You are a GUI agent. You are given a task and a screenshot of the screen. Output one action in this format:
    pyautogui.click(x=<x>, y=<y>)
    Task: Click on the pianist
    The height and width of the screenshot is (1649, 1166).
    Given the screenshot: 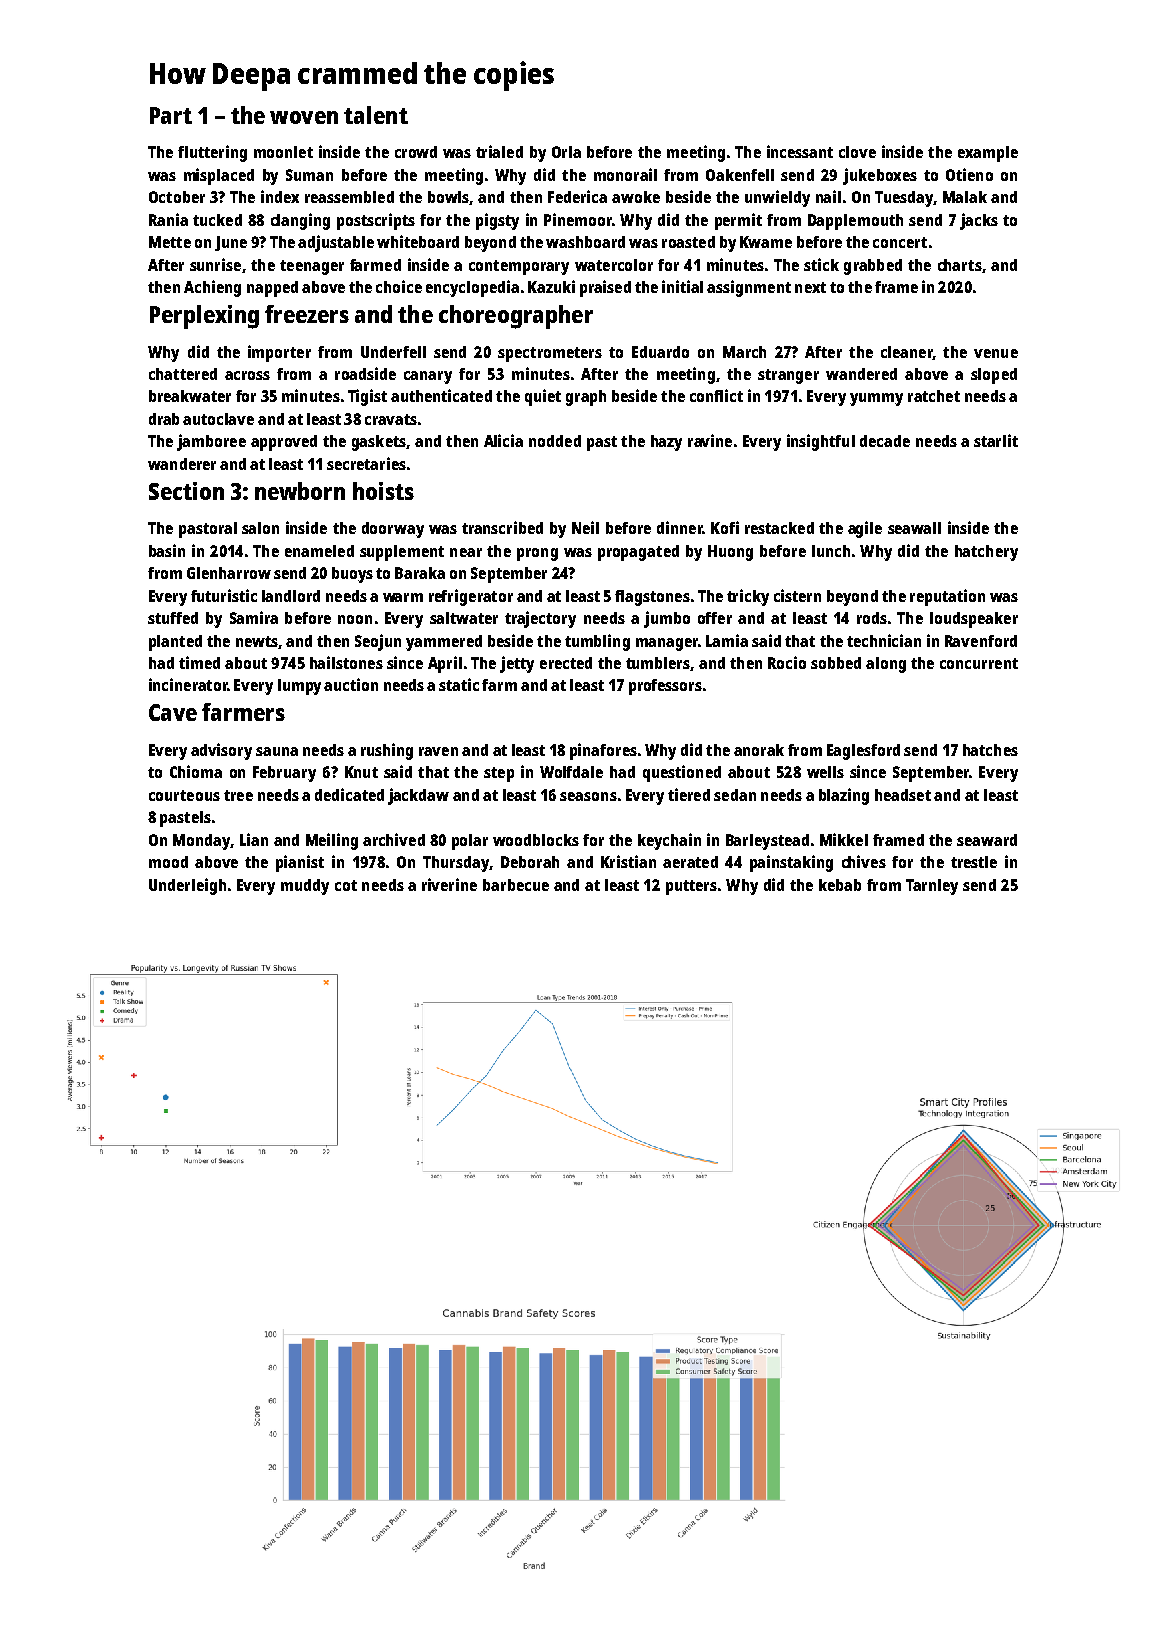 What is the action you would take?
    pyautogui.click(x=300, y=863)
